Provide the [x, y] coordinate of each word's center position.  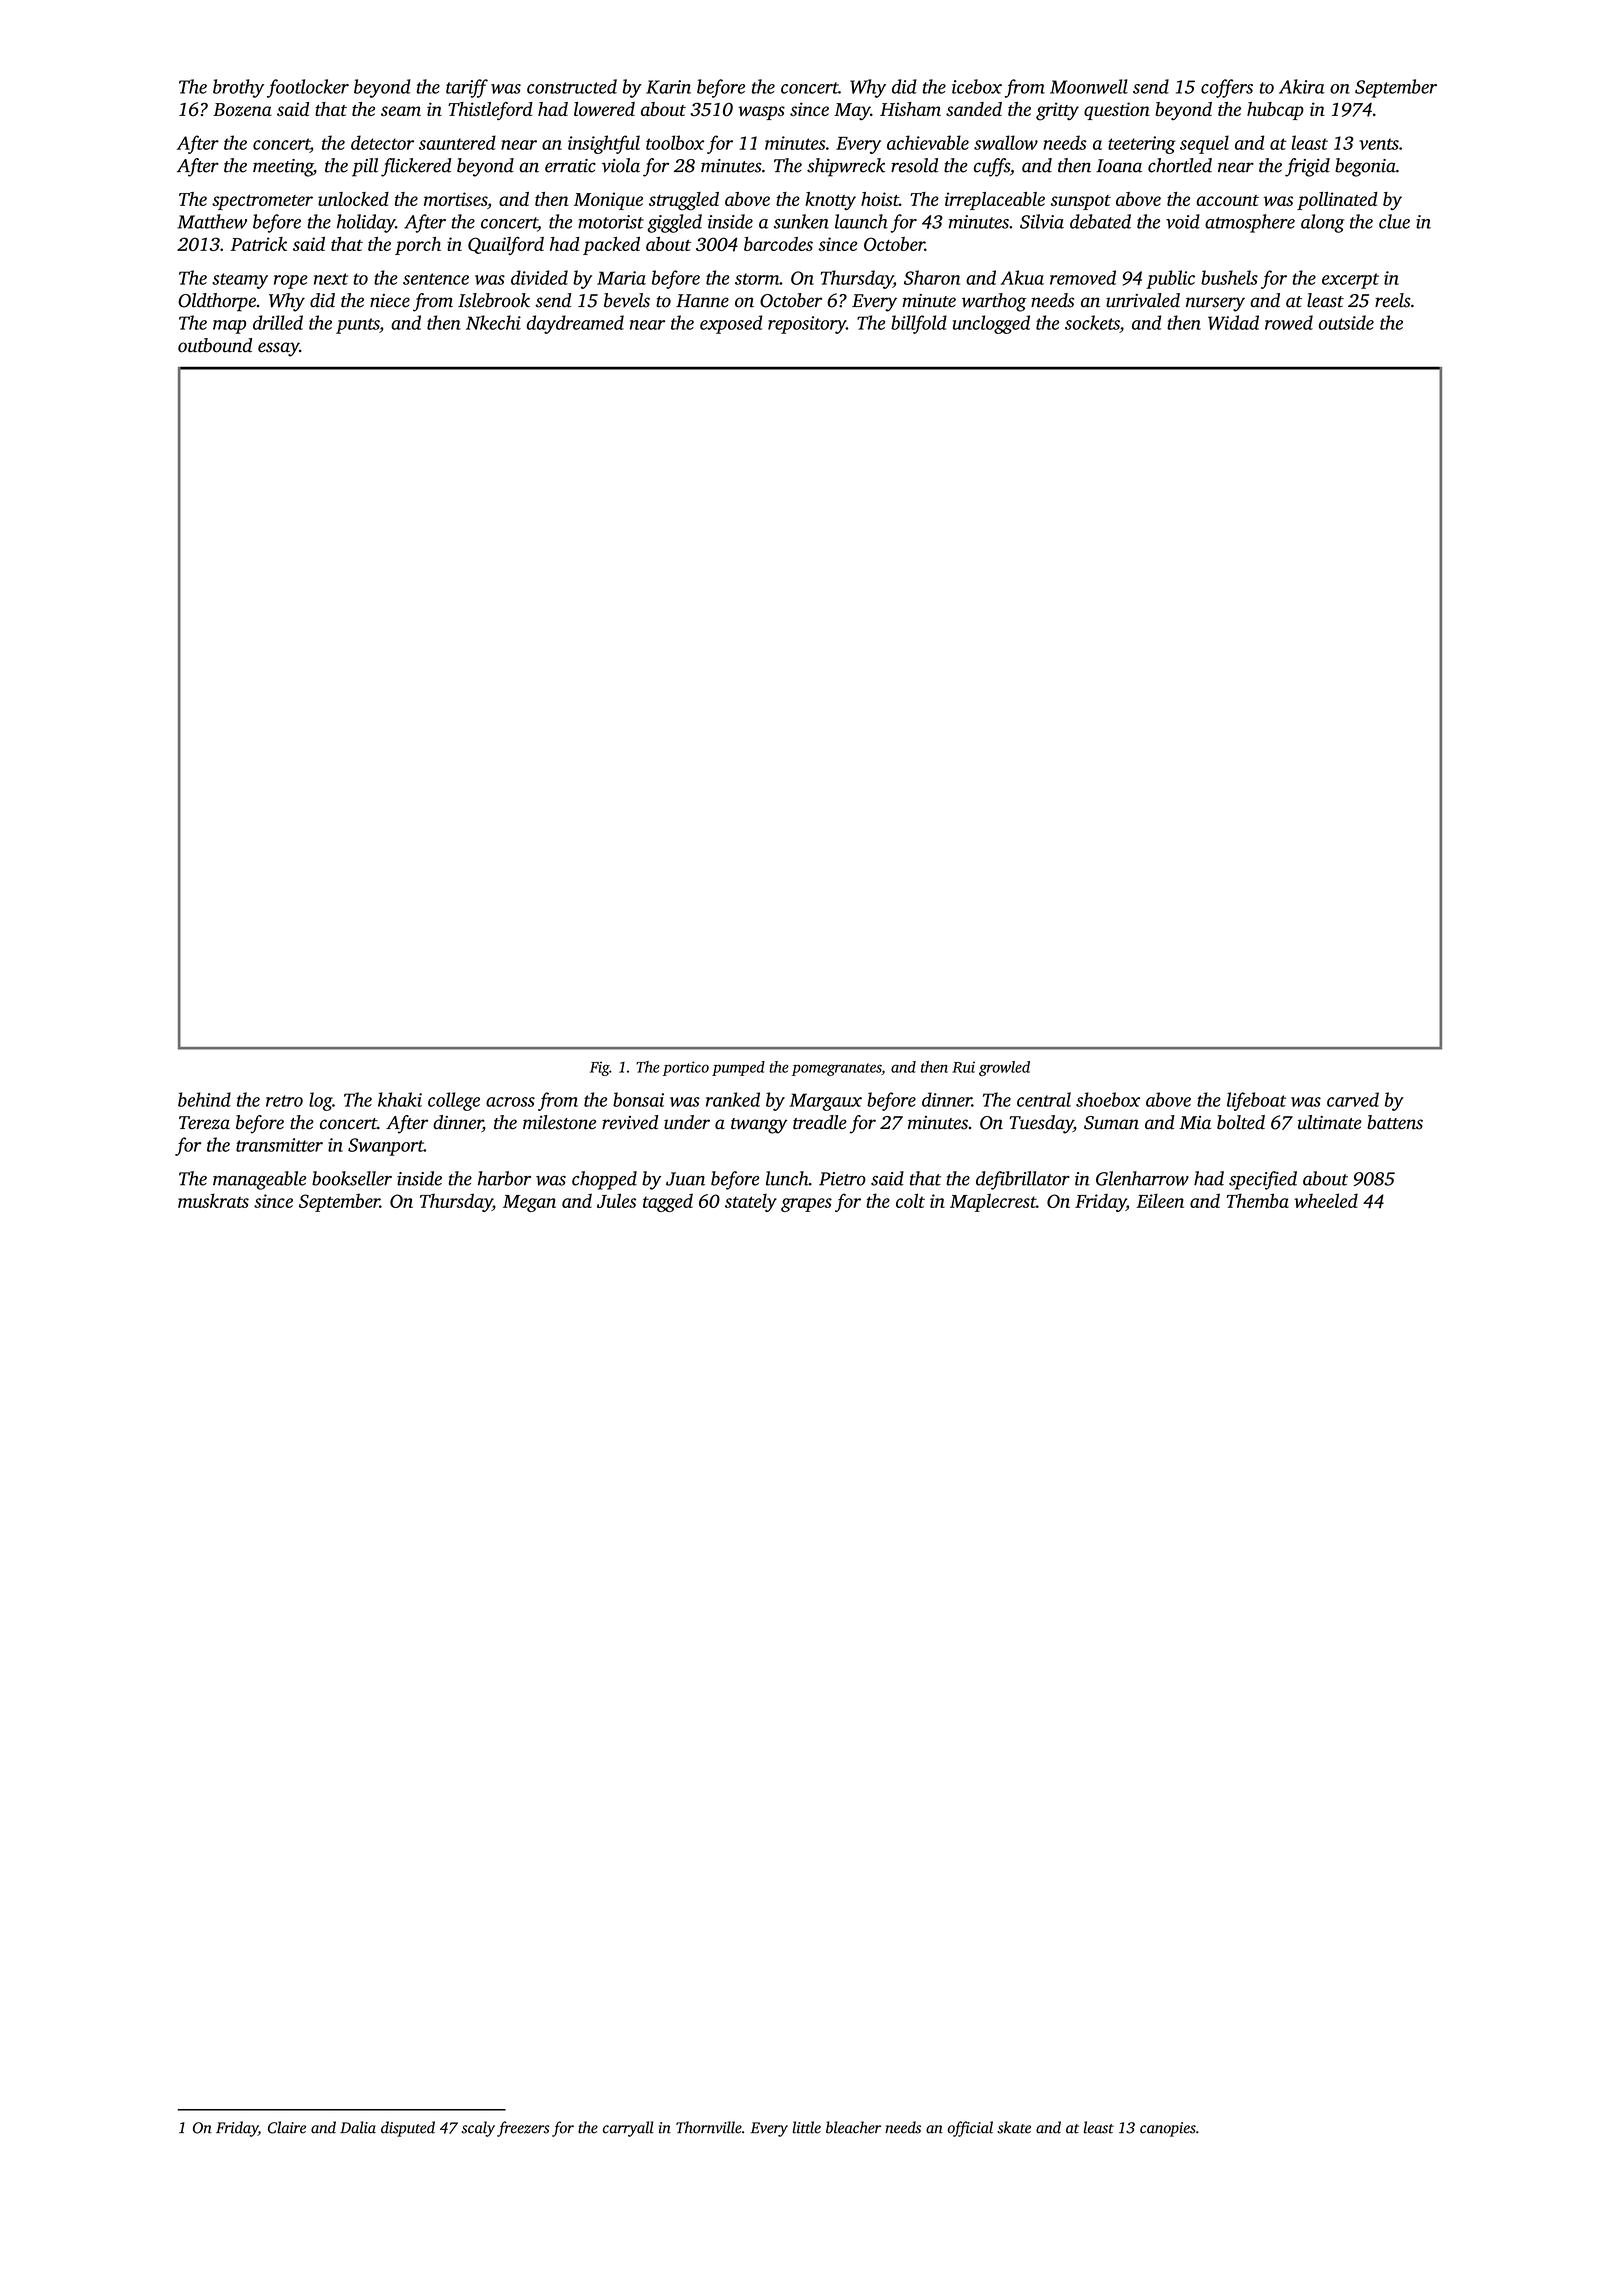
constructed [572, 86]
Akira [1302, 86]
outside [1346, 322]
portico [686, 1068]
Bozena [242, 109]
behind [204, 1099]
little [807, 2127]
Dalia [358, 2127]
